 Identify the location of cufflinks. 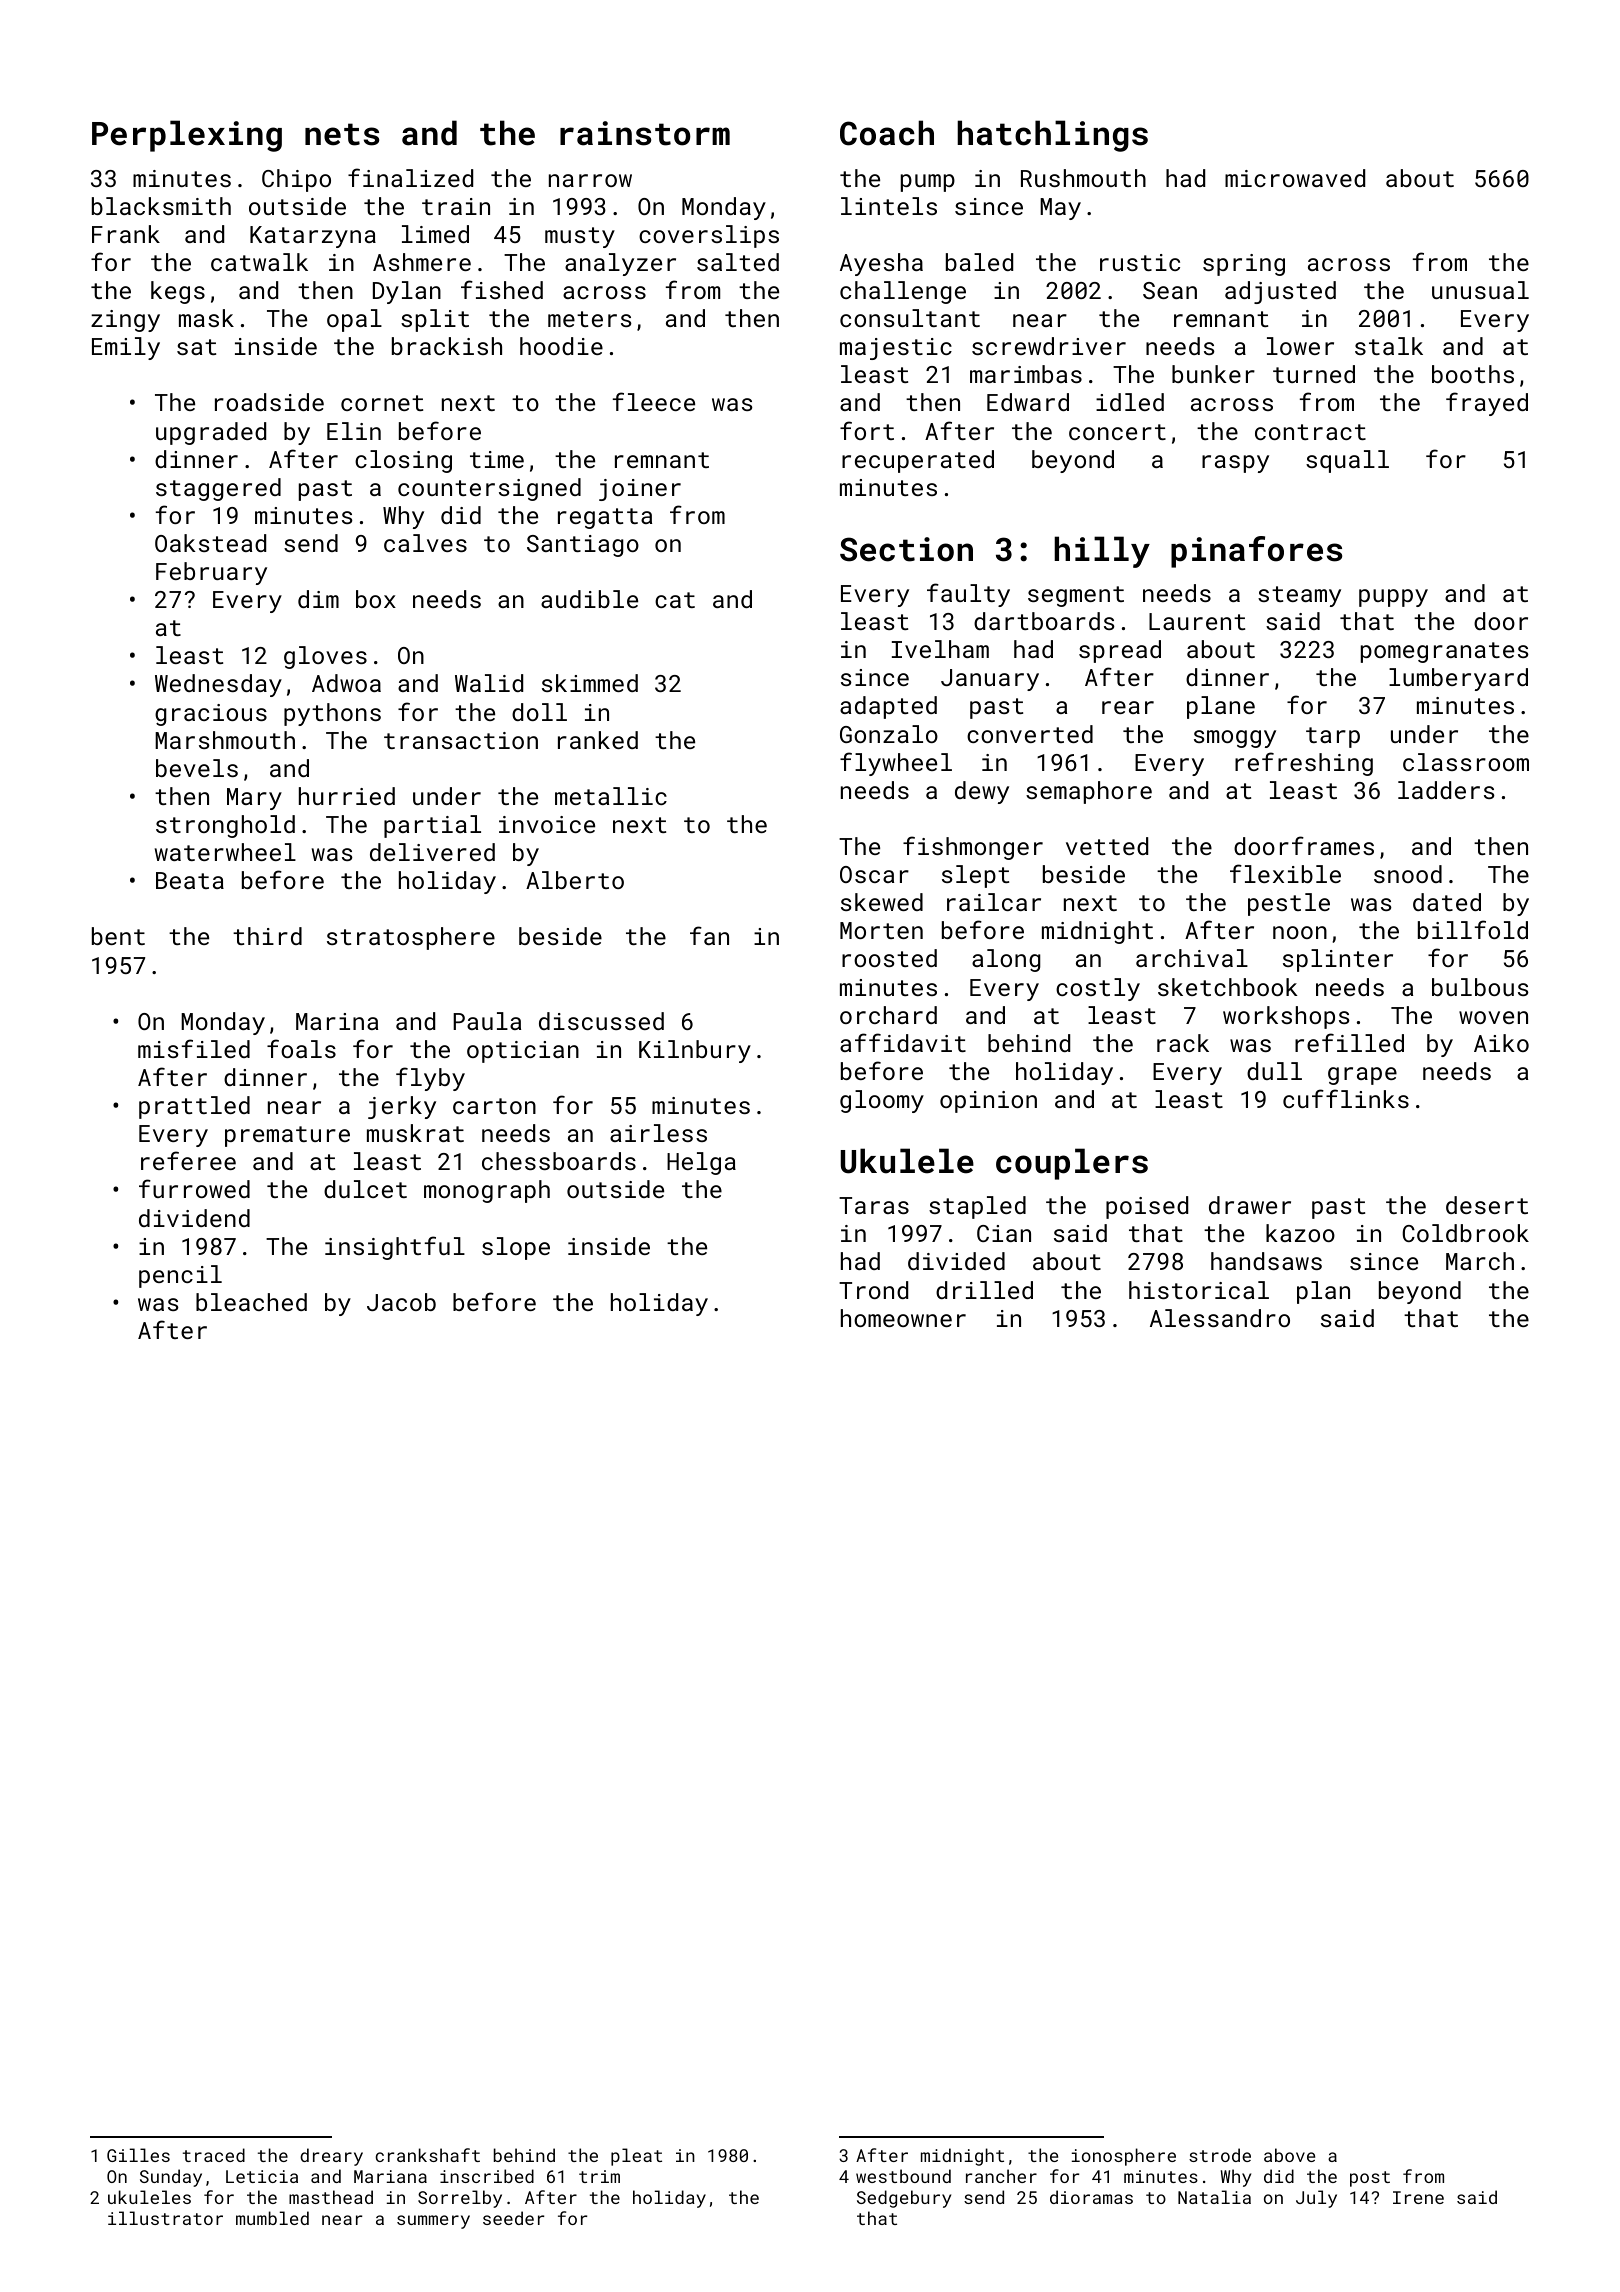
(1346, 1098).
